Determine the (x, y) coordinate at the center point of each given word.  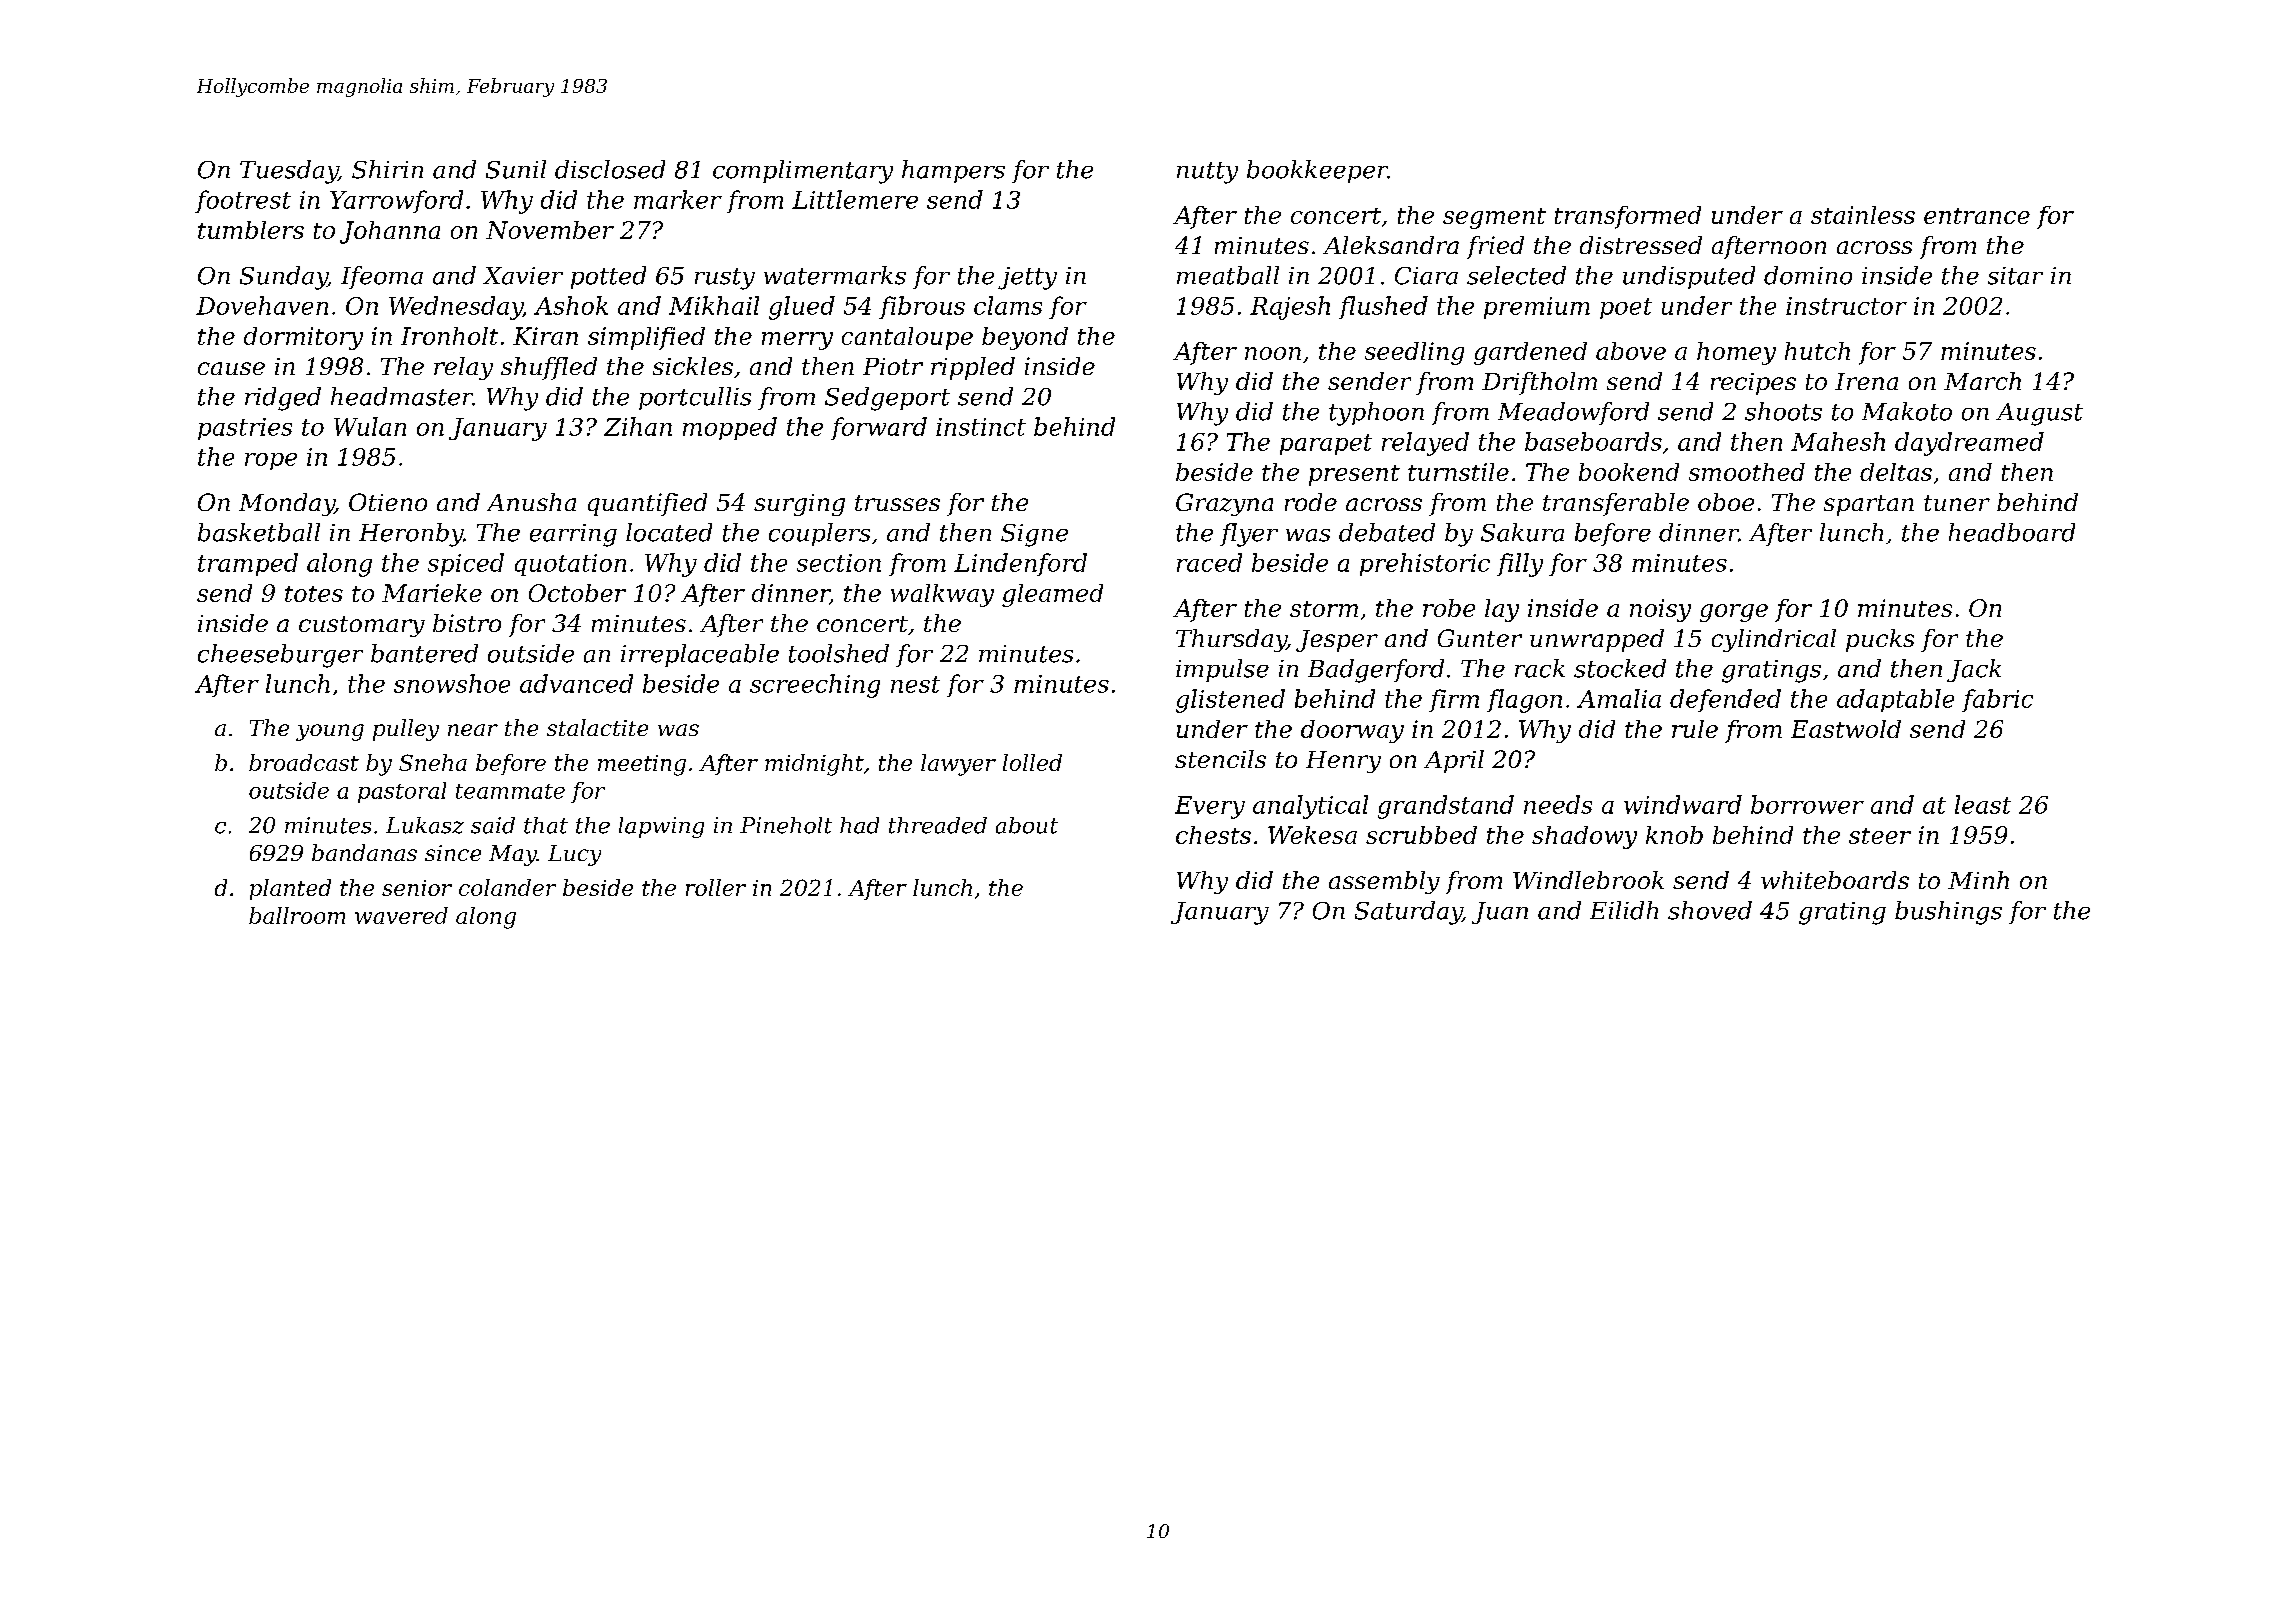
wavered (401, 915)
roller (716, 887)
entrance (1977, 216)
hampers (953, 171)
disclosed (610, 169)
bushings (1948, 913)
